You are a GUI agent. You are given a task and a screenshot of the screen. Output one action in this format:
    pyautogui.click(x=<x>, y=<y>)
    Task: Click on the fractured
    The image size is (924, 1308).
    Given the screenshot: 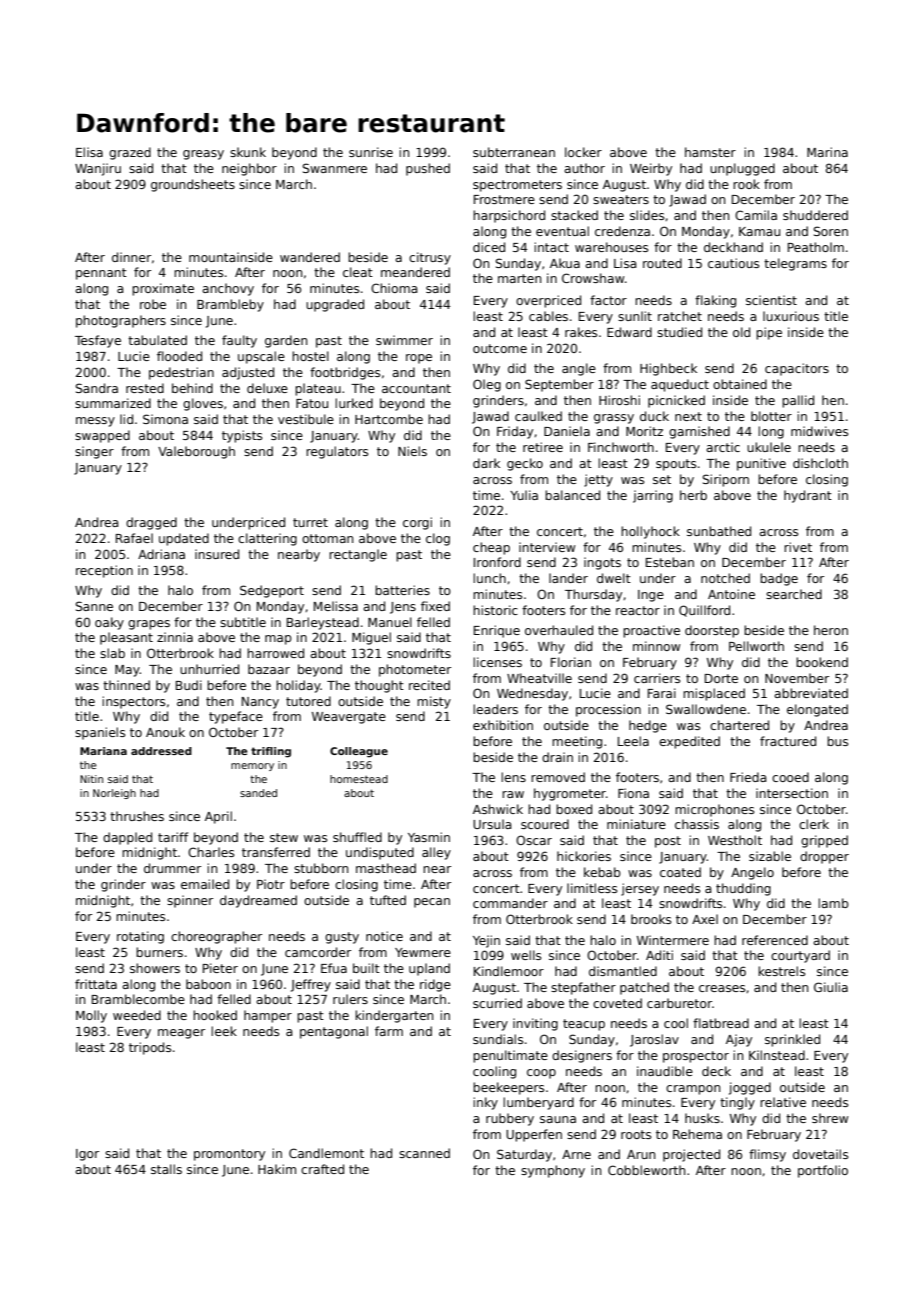 What is the action you would take?
    pyautogui.click(x=788, y=741)
